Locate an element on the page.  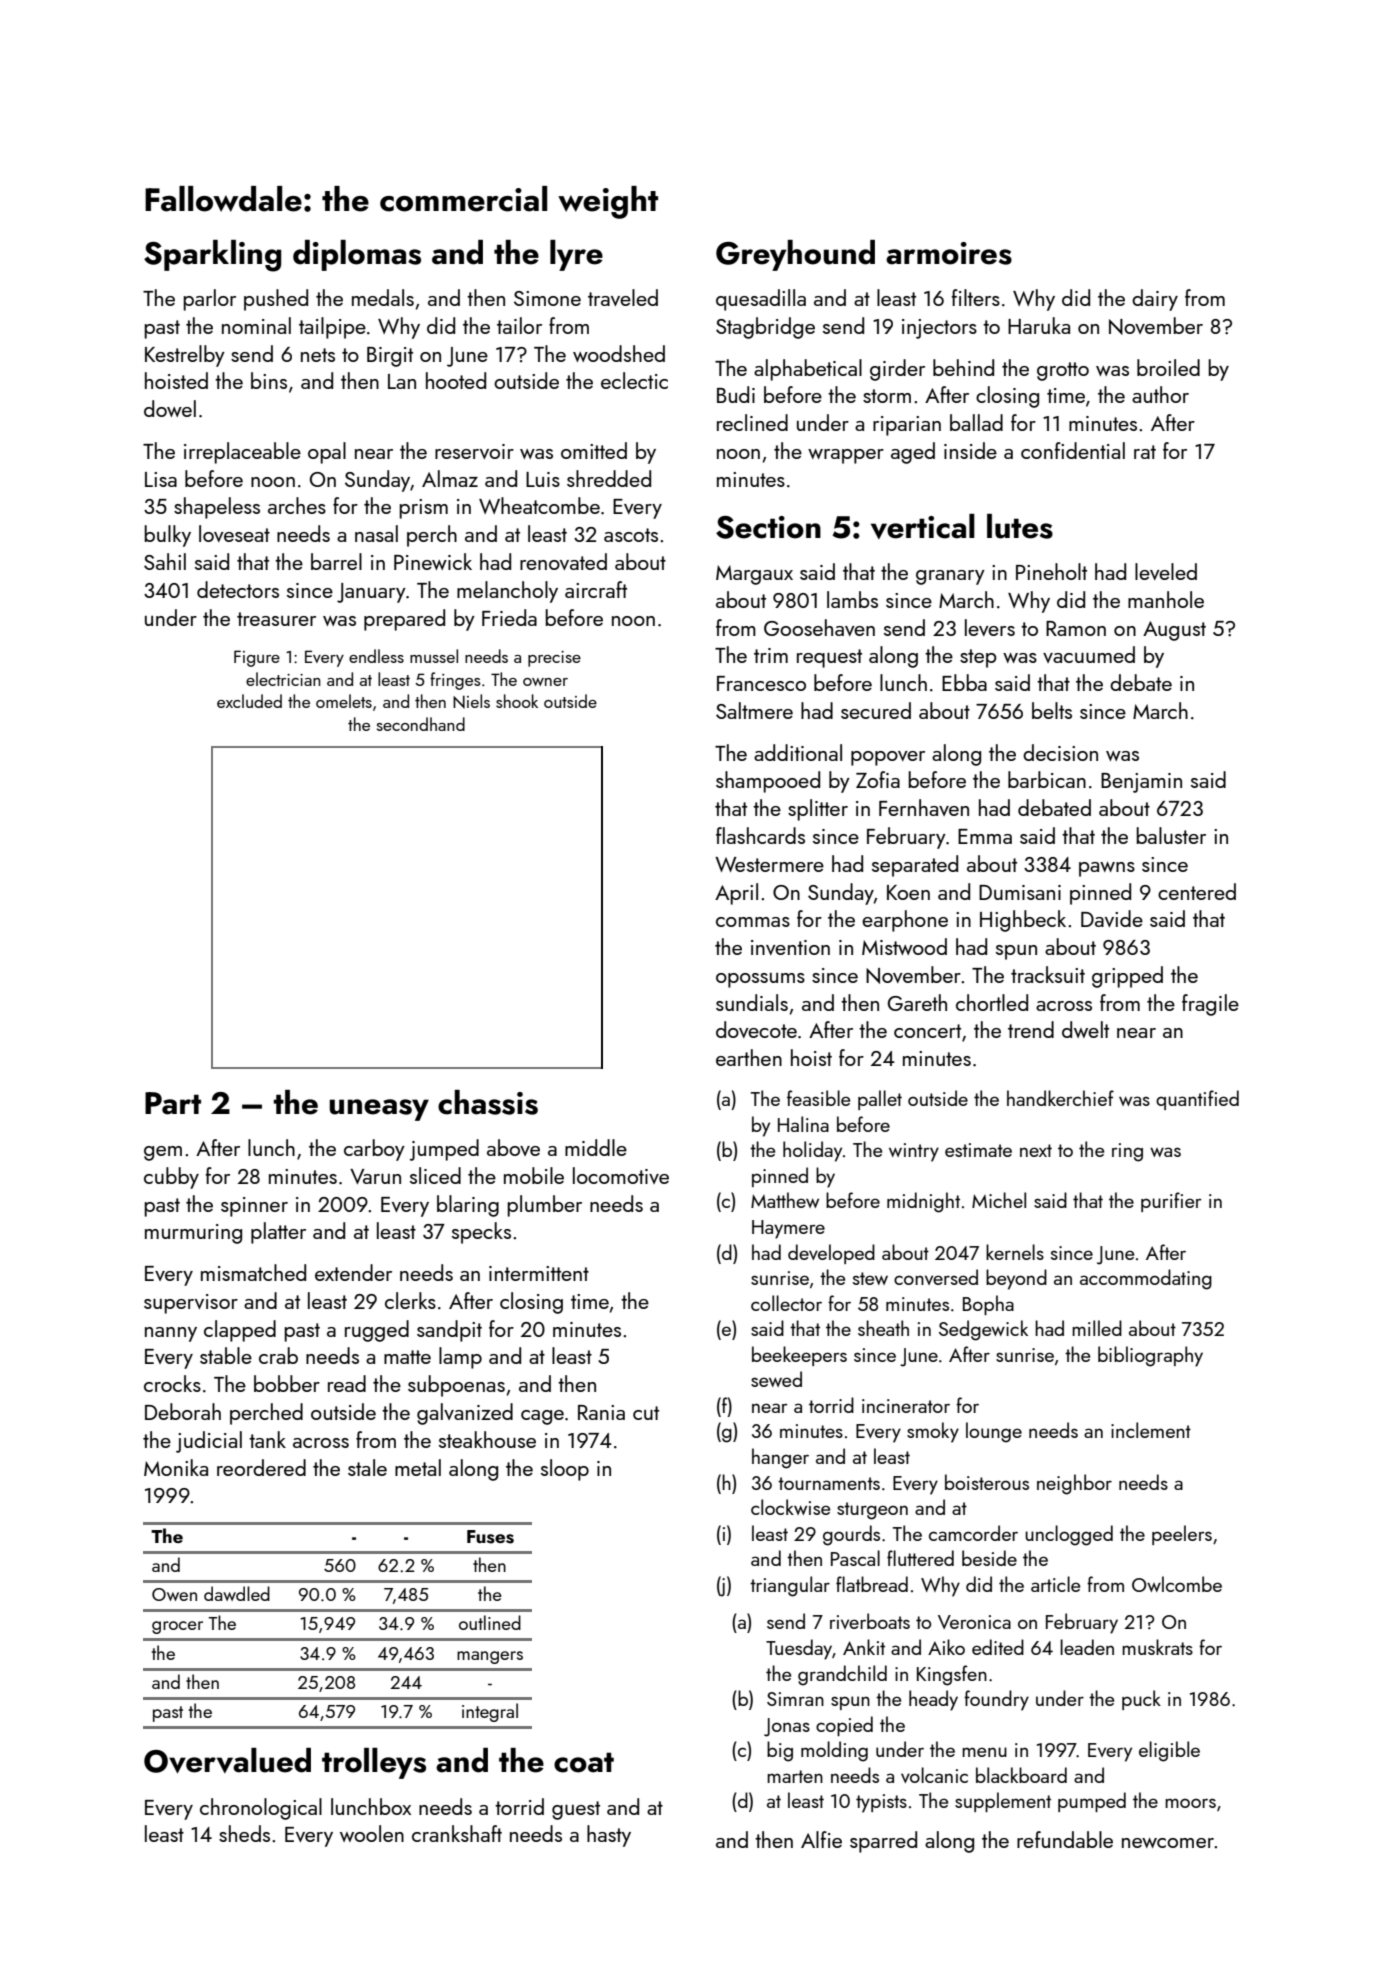
chassis is located at coordinates (488, 1102).
